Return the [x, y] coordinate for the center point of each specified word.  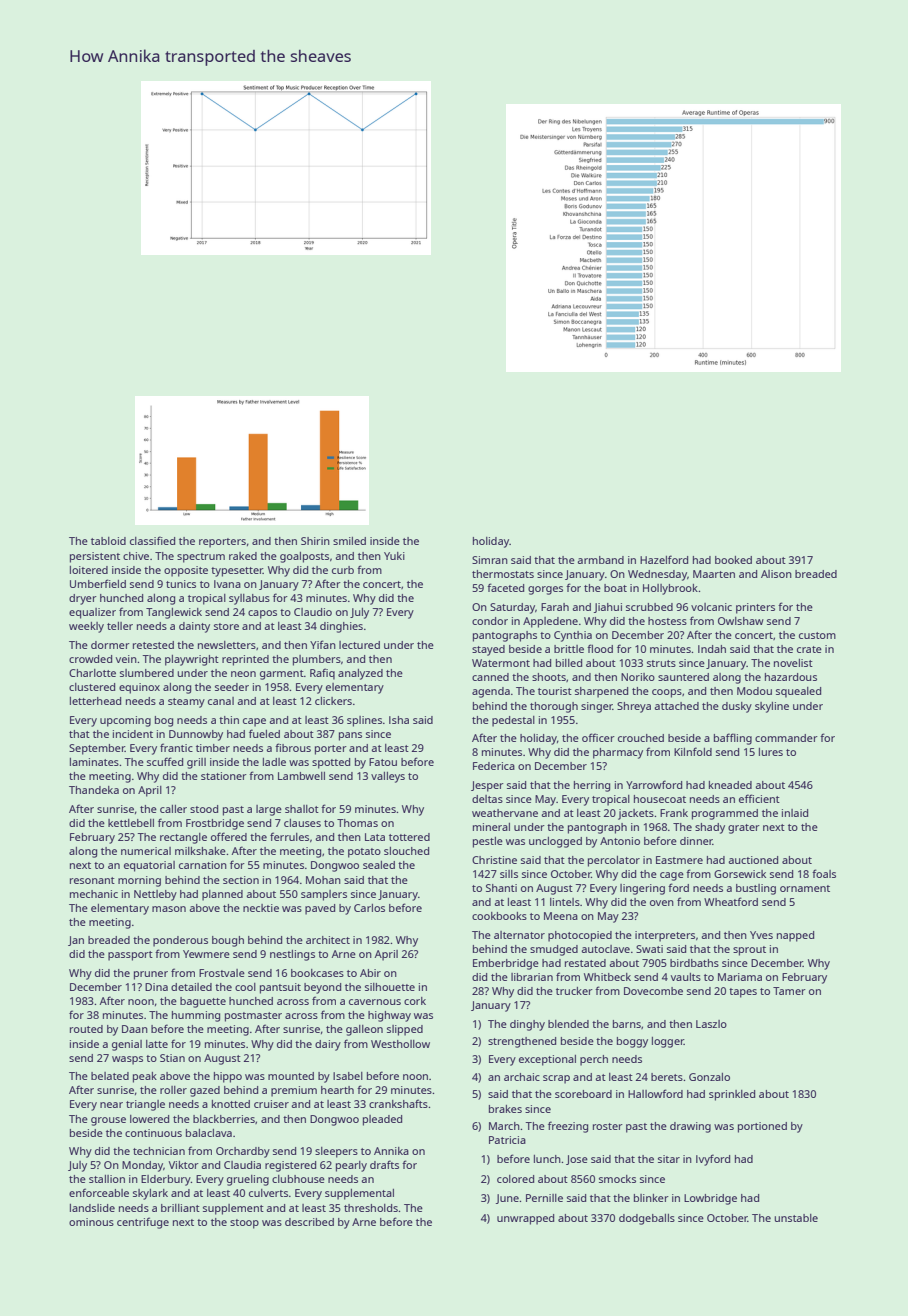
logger [668, 1042]
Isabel [348, 1076]
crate [809, 649]
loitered [89, 570]
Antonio [620, 841]
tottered [409, 837]
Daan [135, 1029]
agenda [491, 692]
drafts [384, 1164]
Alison [776, 574]
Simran [490, 560]
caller [173, 809]
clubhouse [298, 1179]
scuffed [165, 761]
